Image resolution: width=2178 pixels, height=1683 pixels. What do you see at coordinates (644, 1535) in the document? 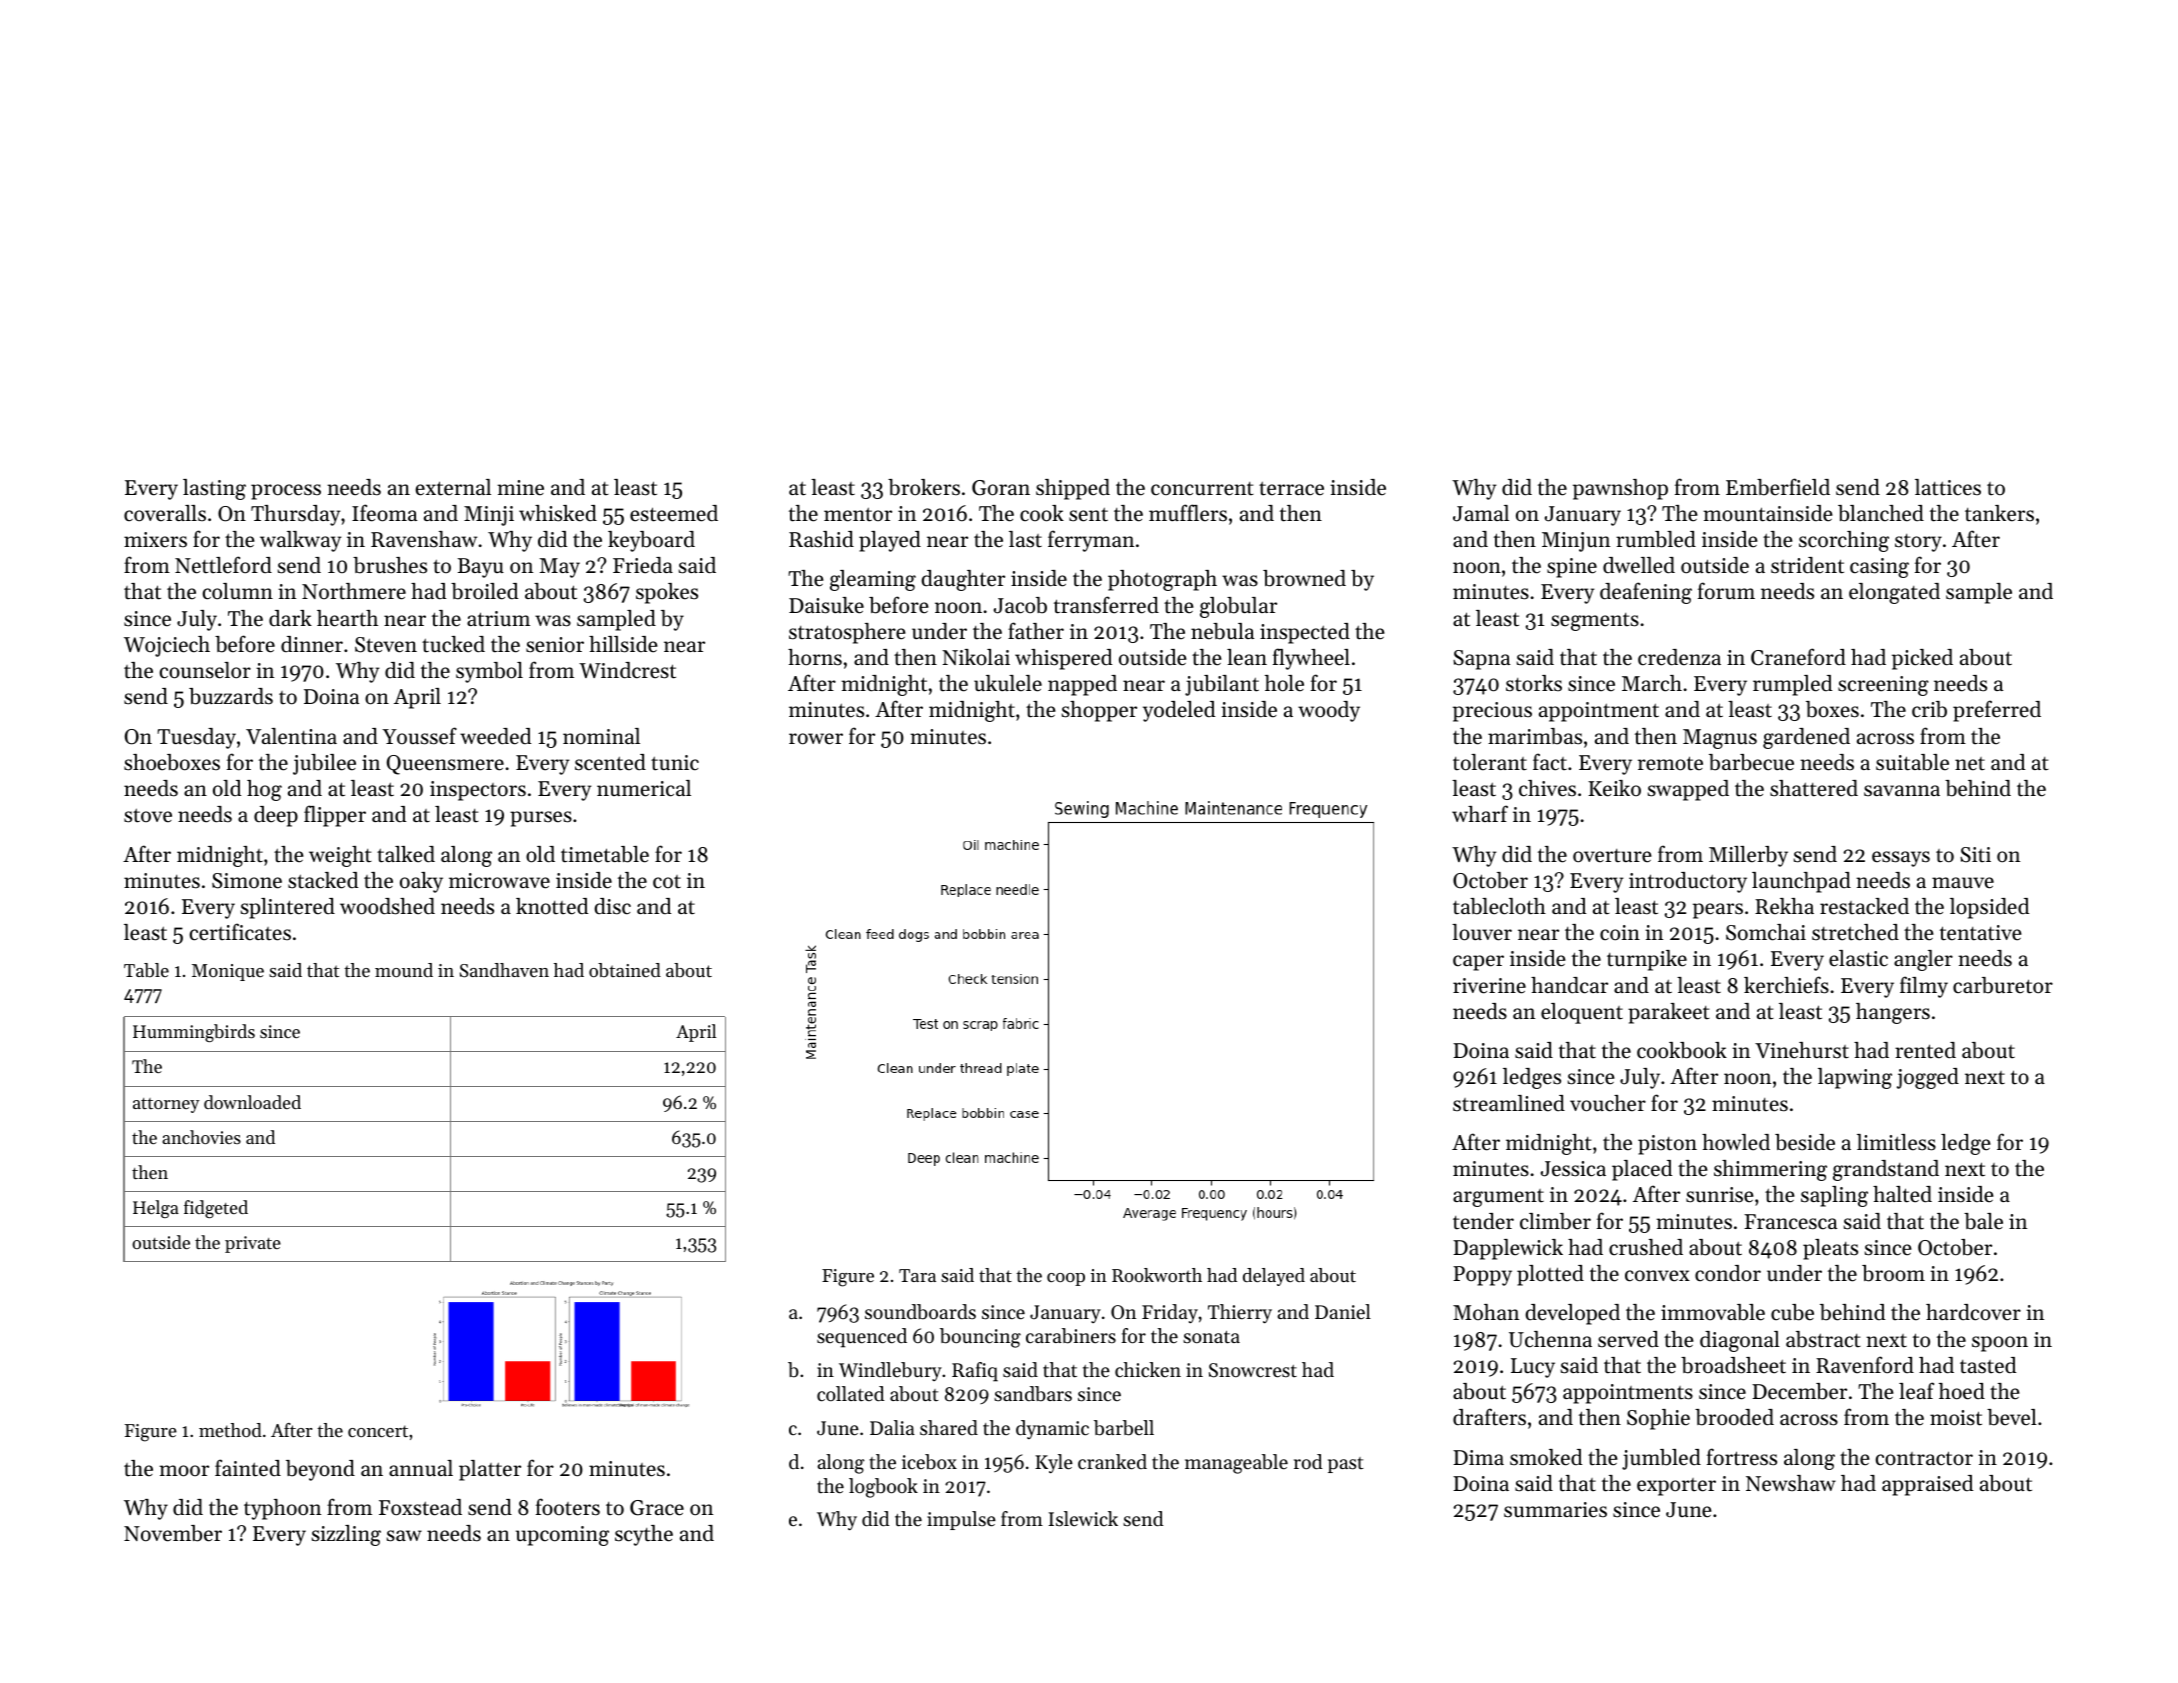
I see `scythe` at bounding box center [644, 1535].
